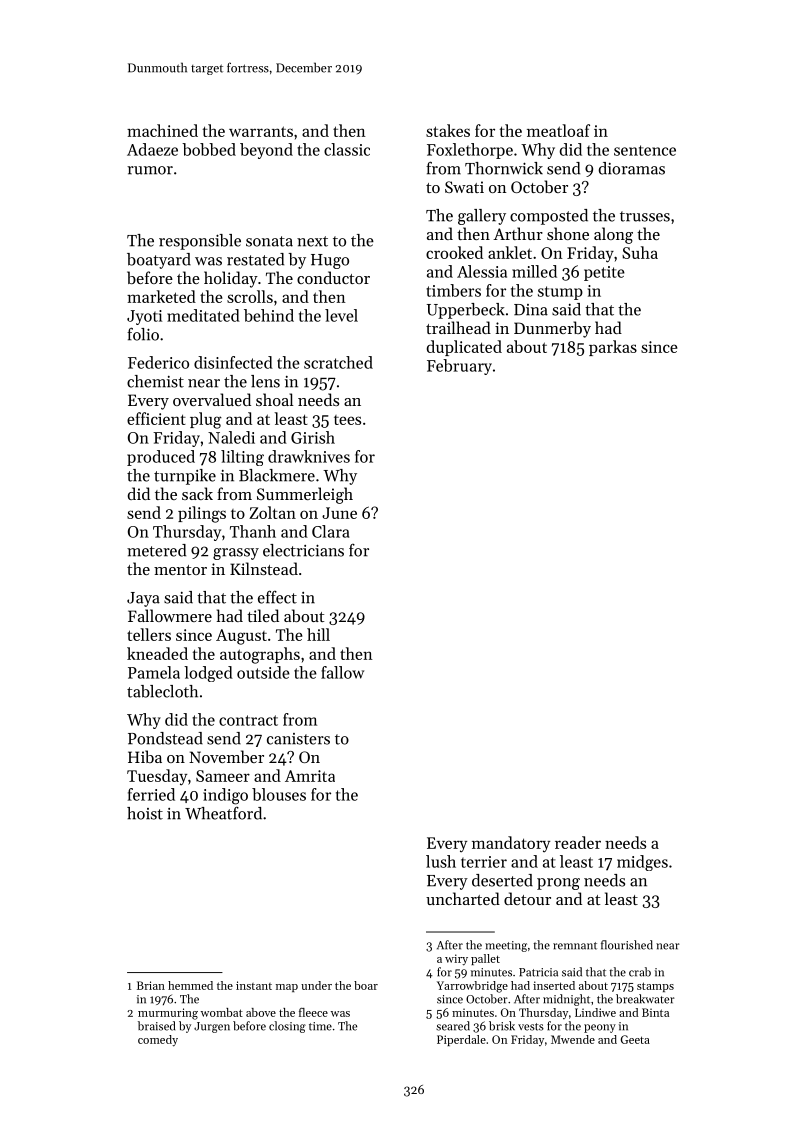  Describe the element at coordinates (441, 861) in the page. I see `lush` at that location.
